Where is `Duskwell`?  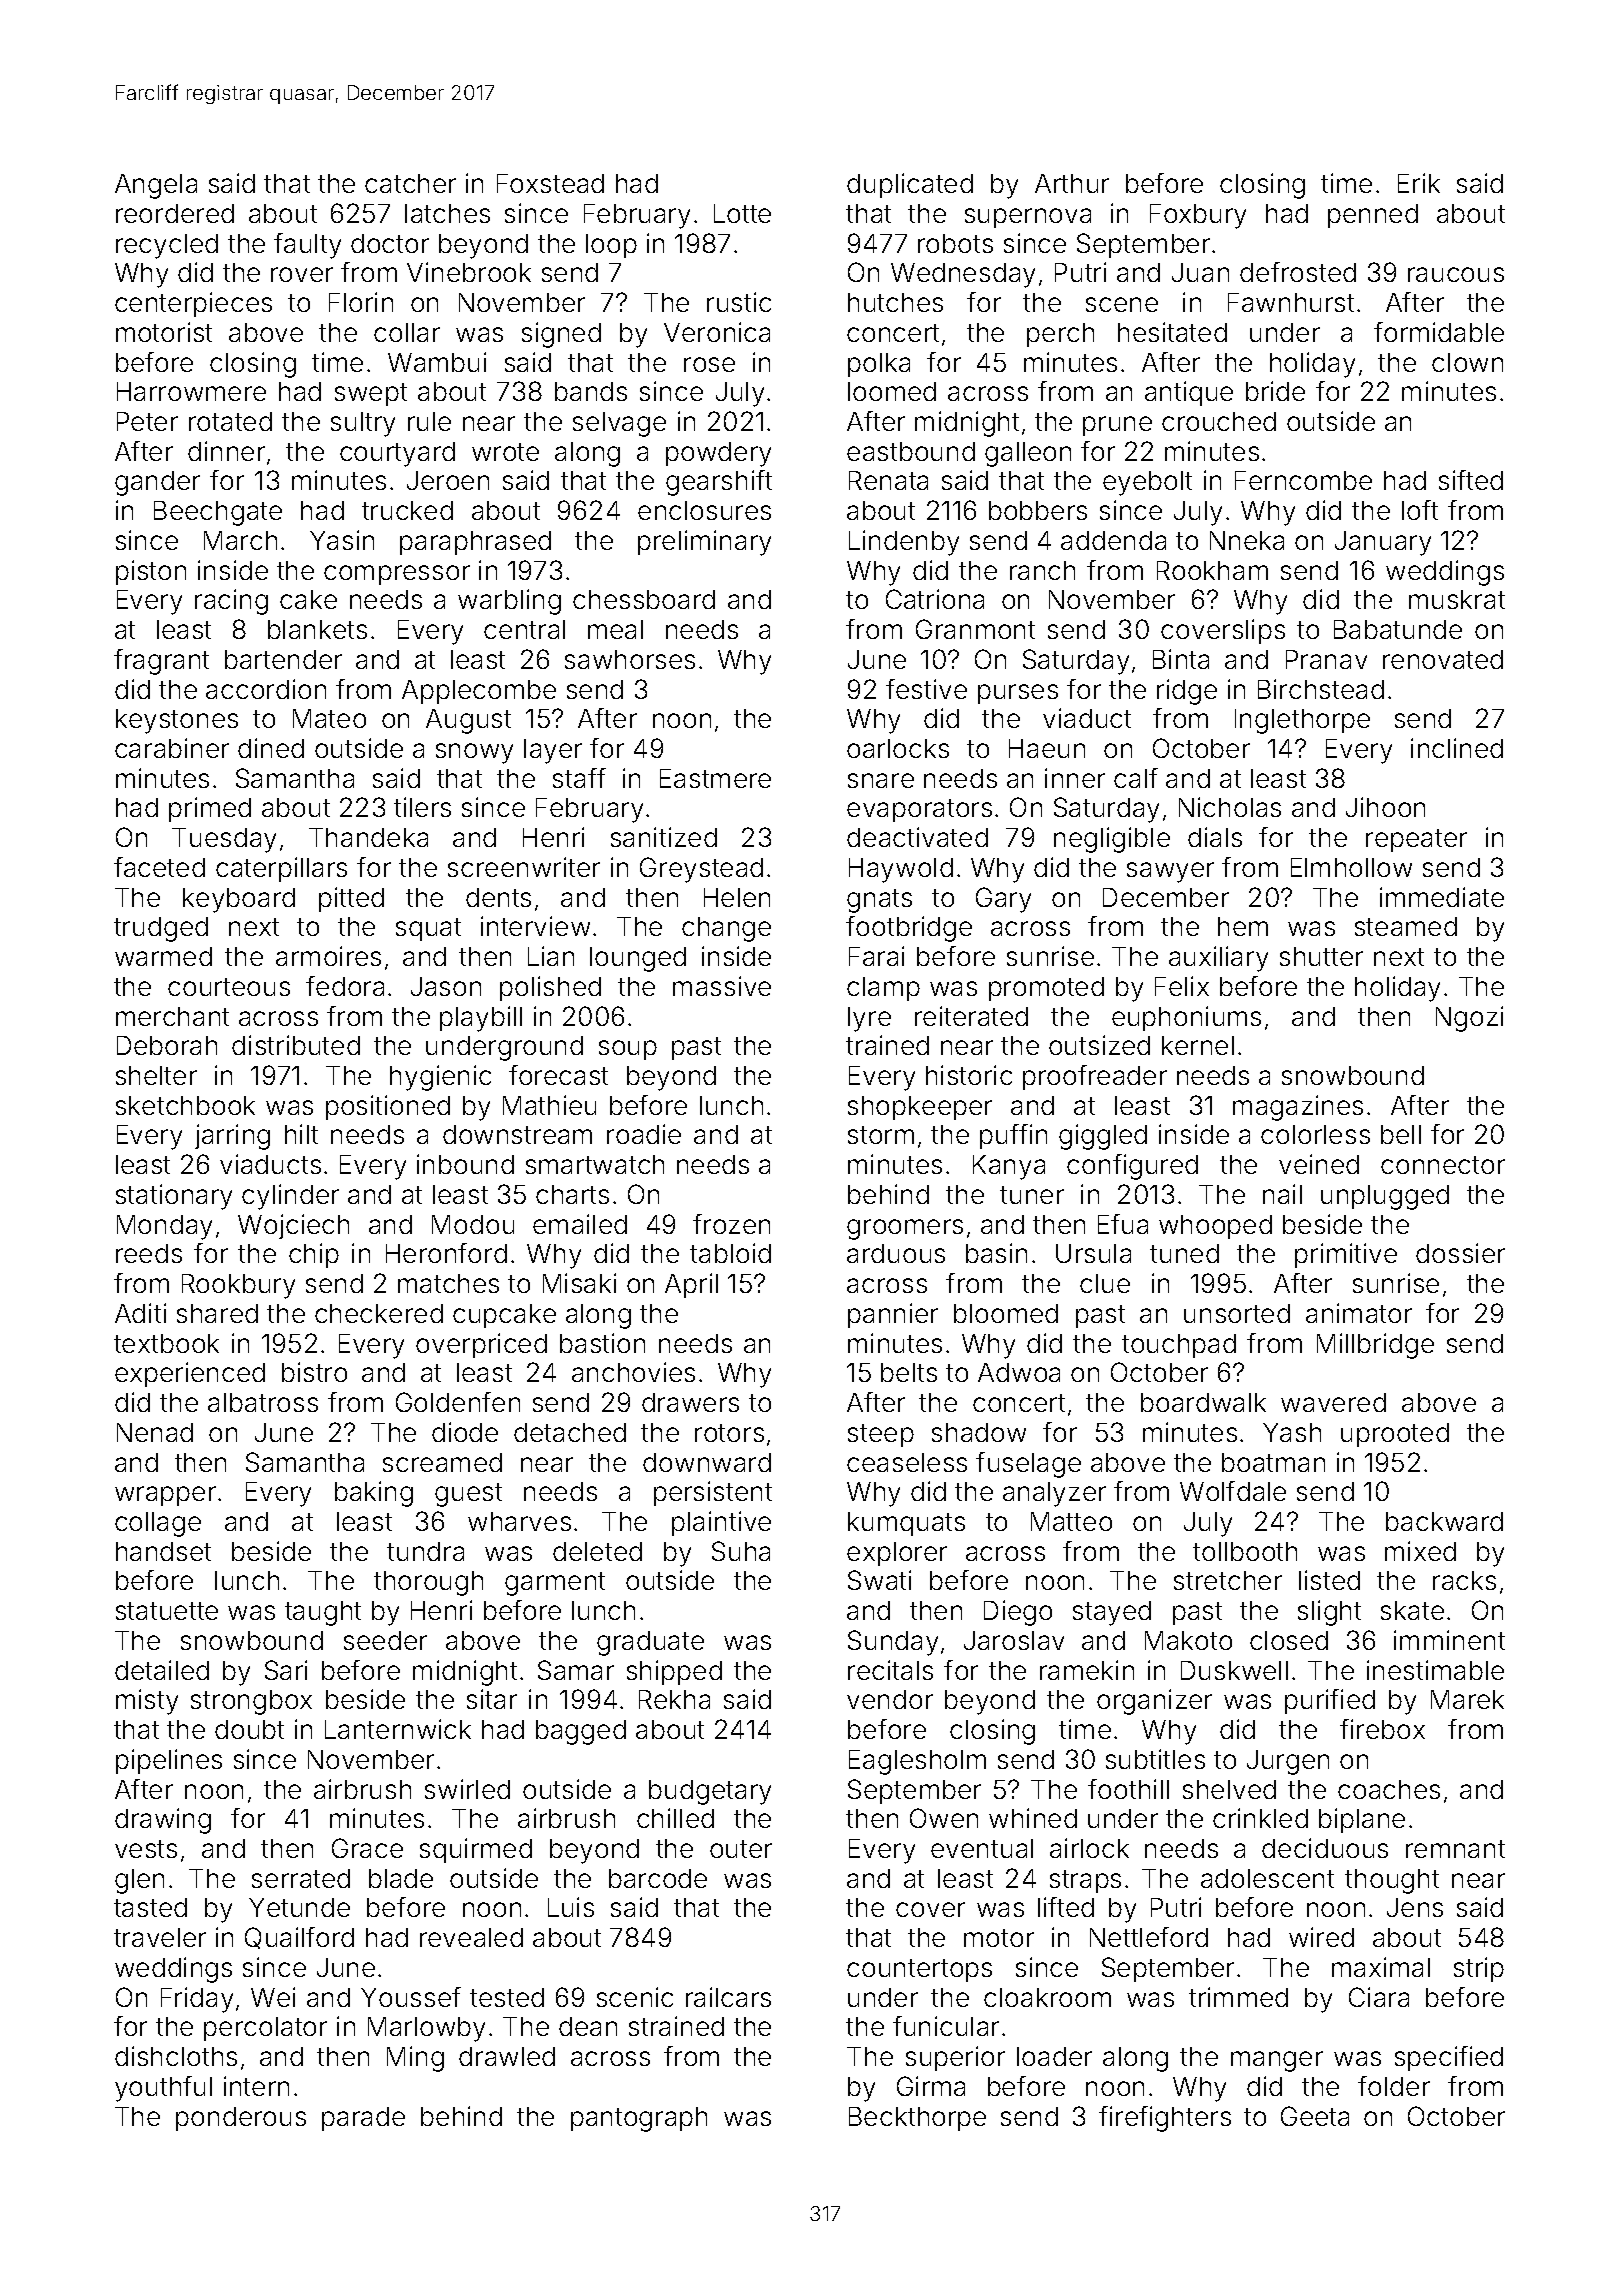 Duskwell is located at coordinates (1234, 1670).
